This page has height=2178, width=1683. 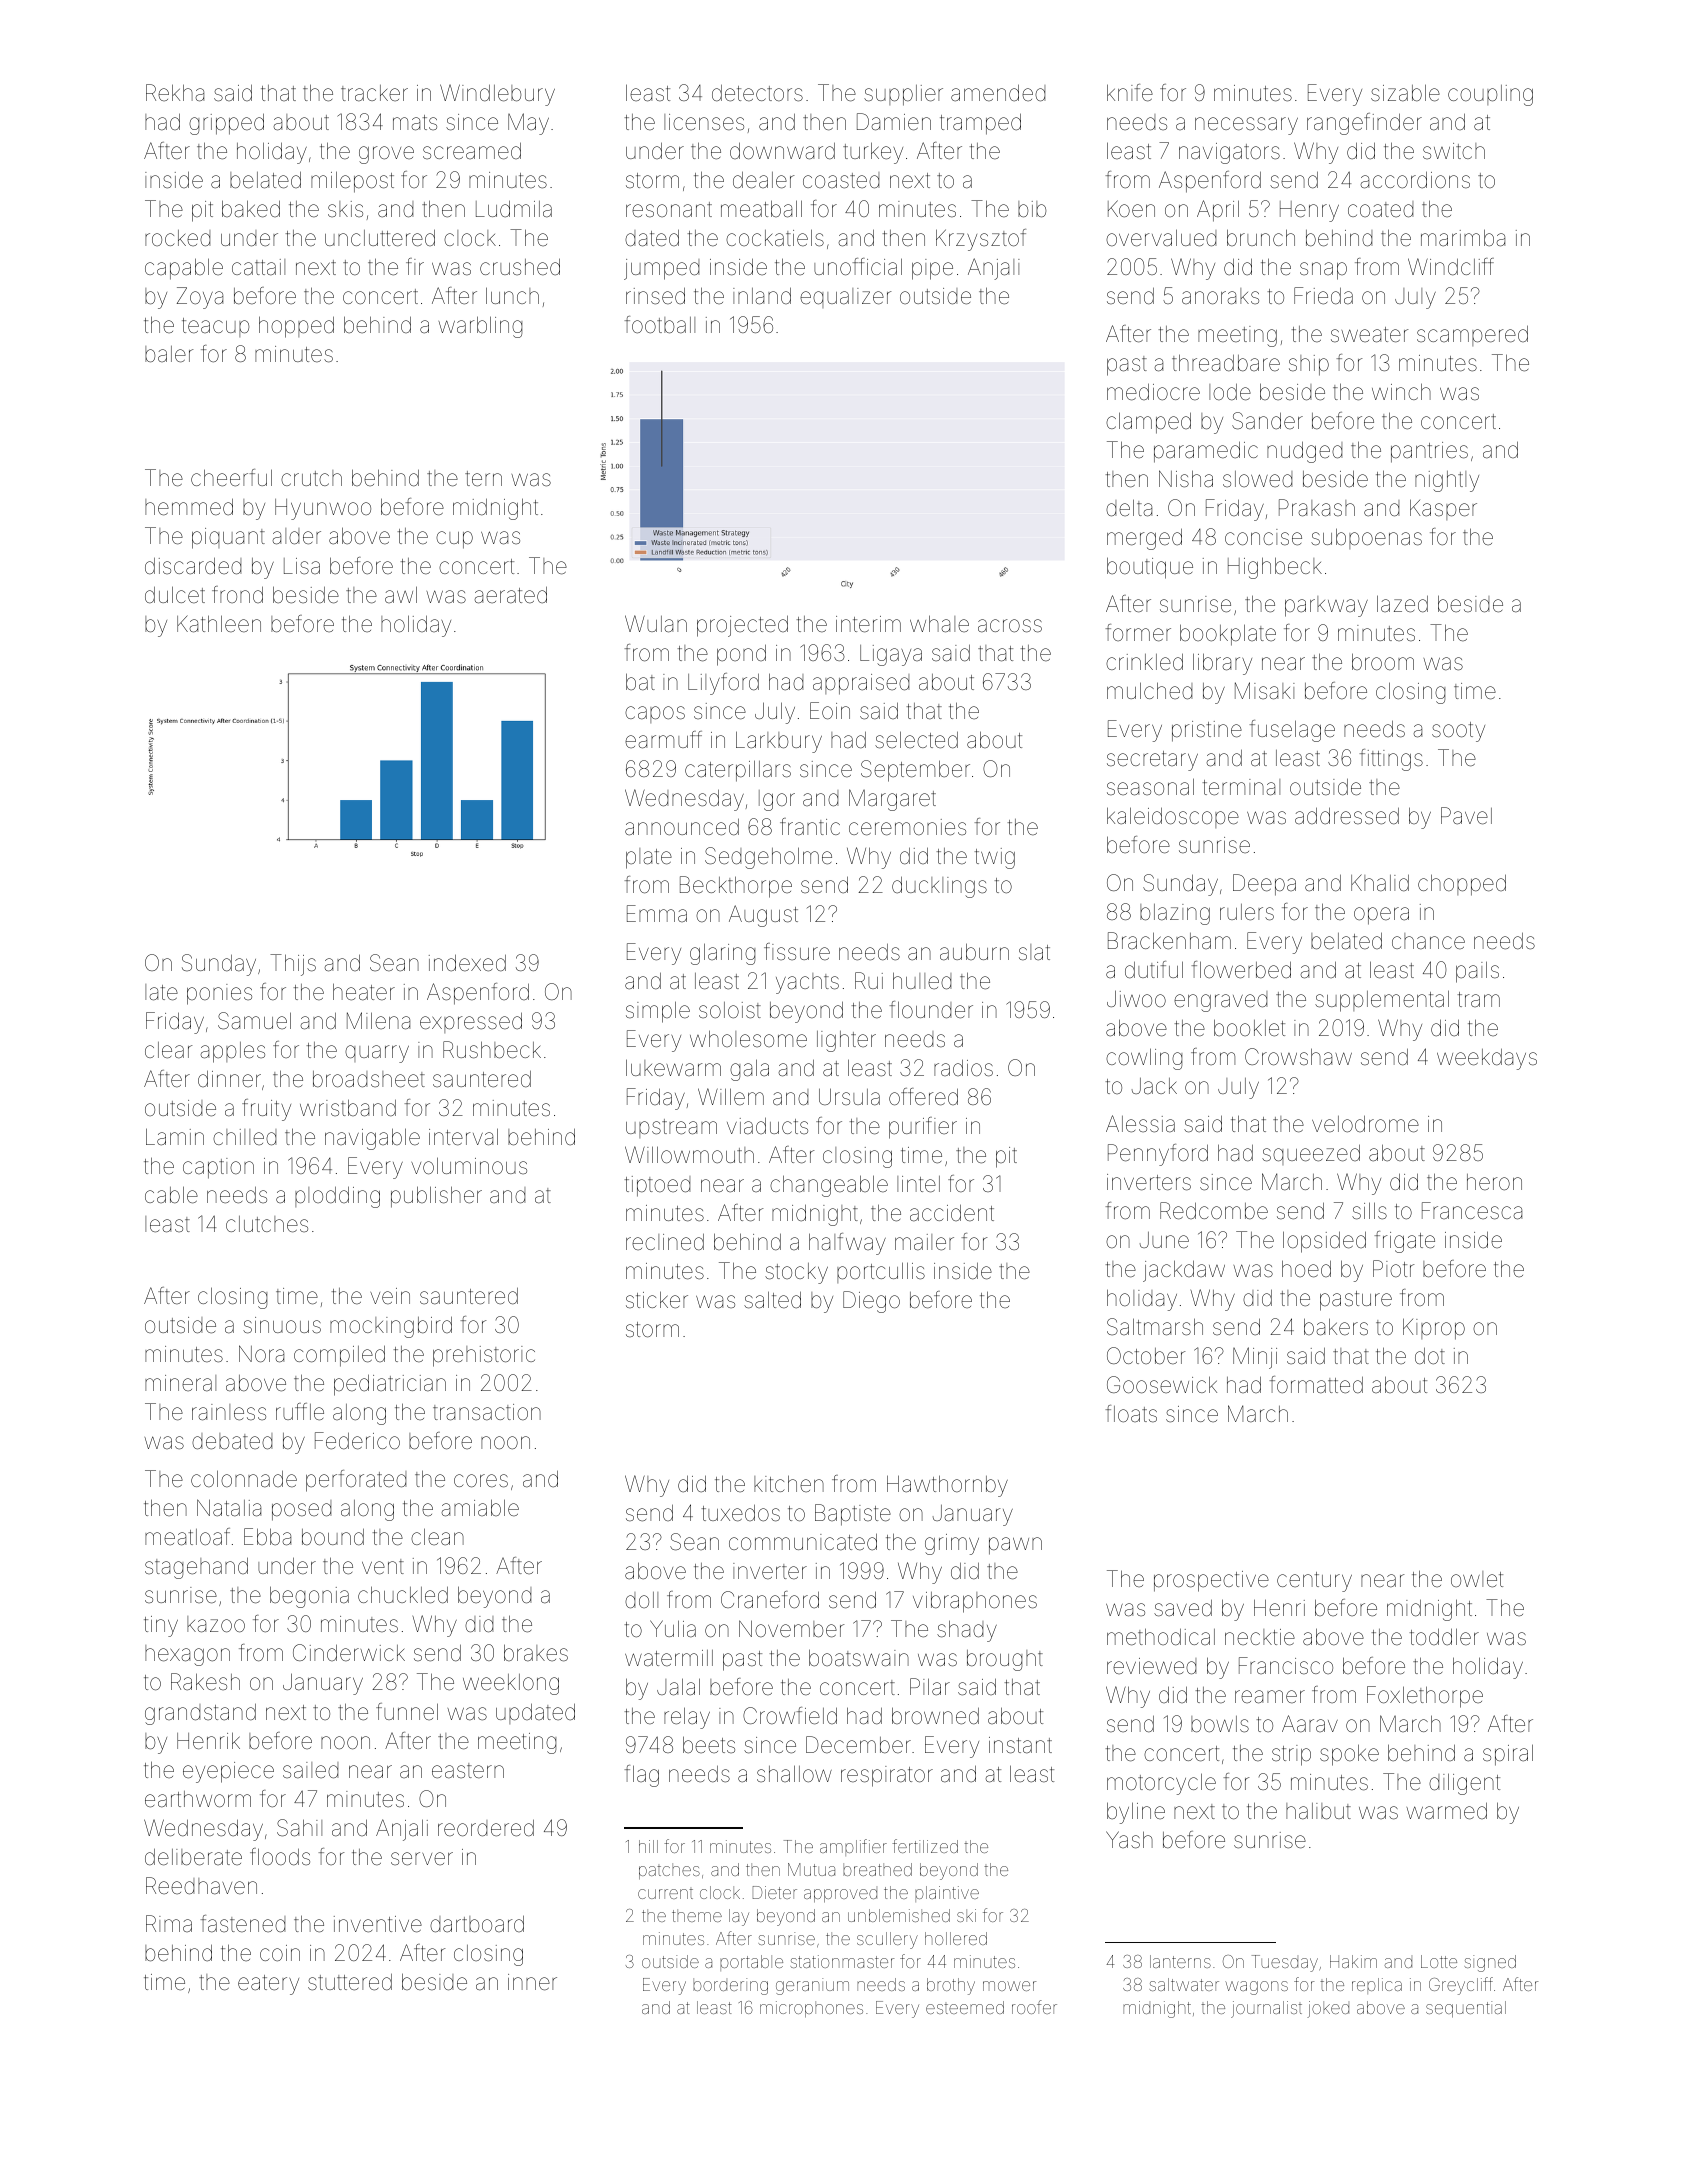 What do you see at coordinates (345, 209) in the page?
I see `skis` at bounding box center [345, 209].
